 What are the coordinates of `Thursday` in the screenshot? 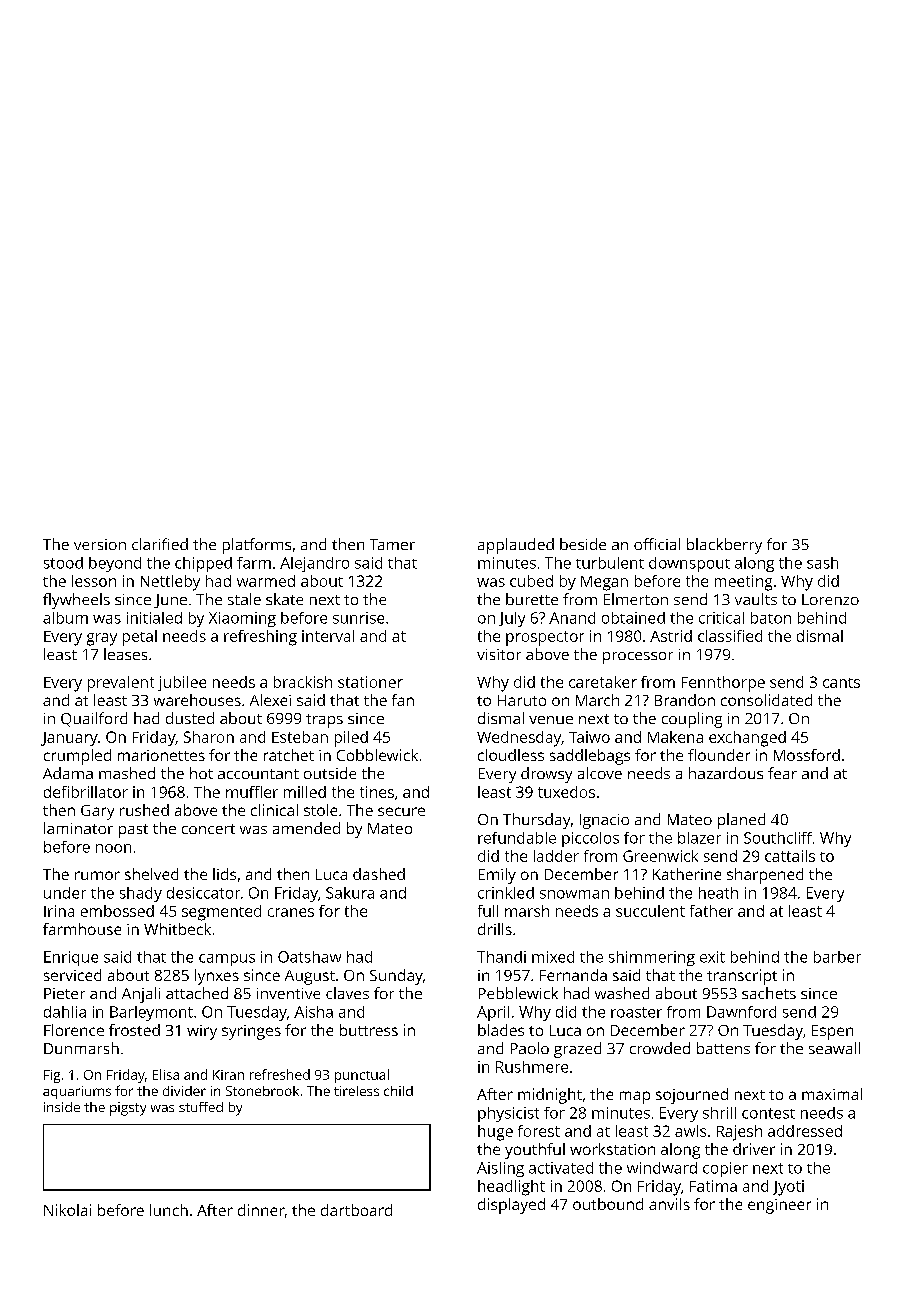 It's located at (536, 821).
